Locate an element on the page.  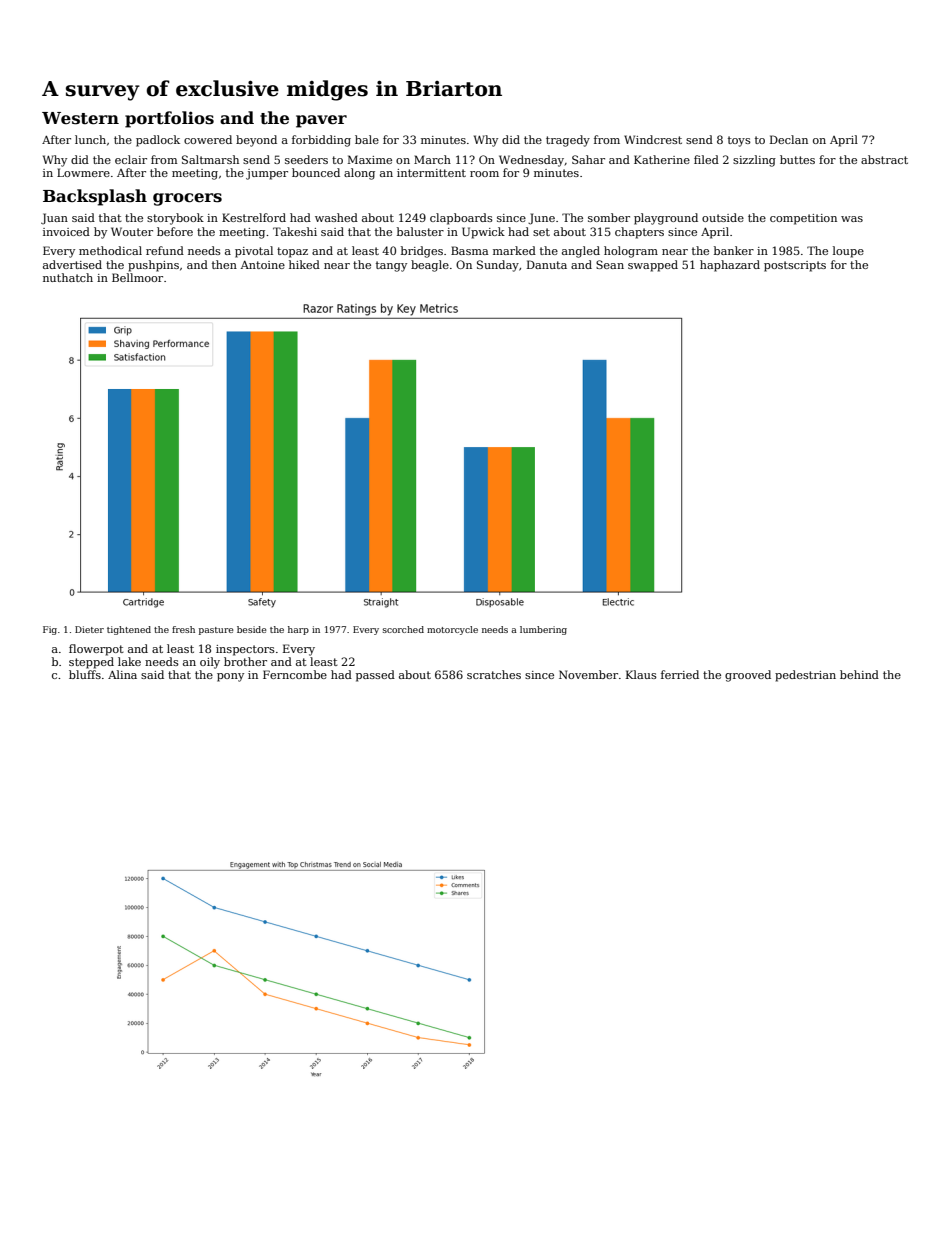
competition is located at coordinates (803, 219).
